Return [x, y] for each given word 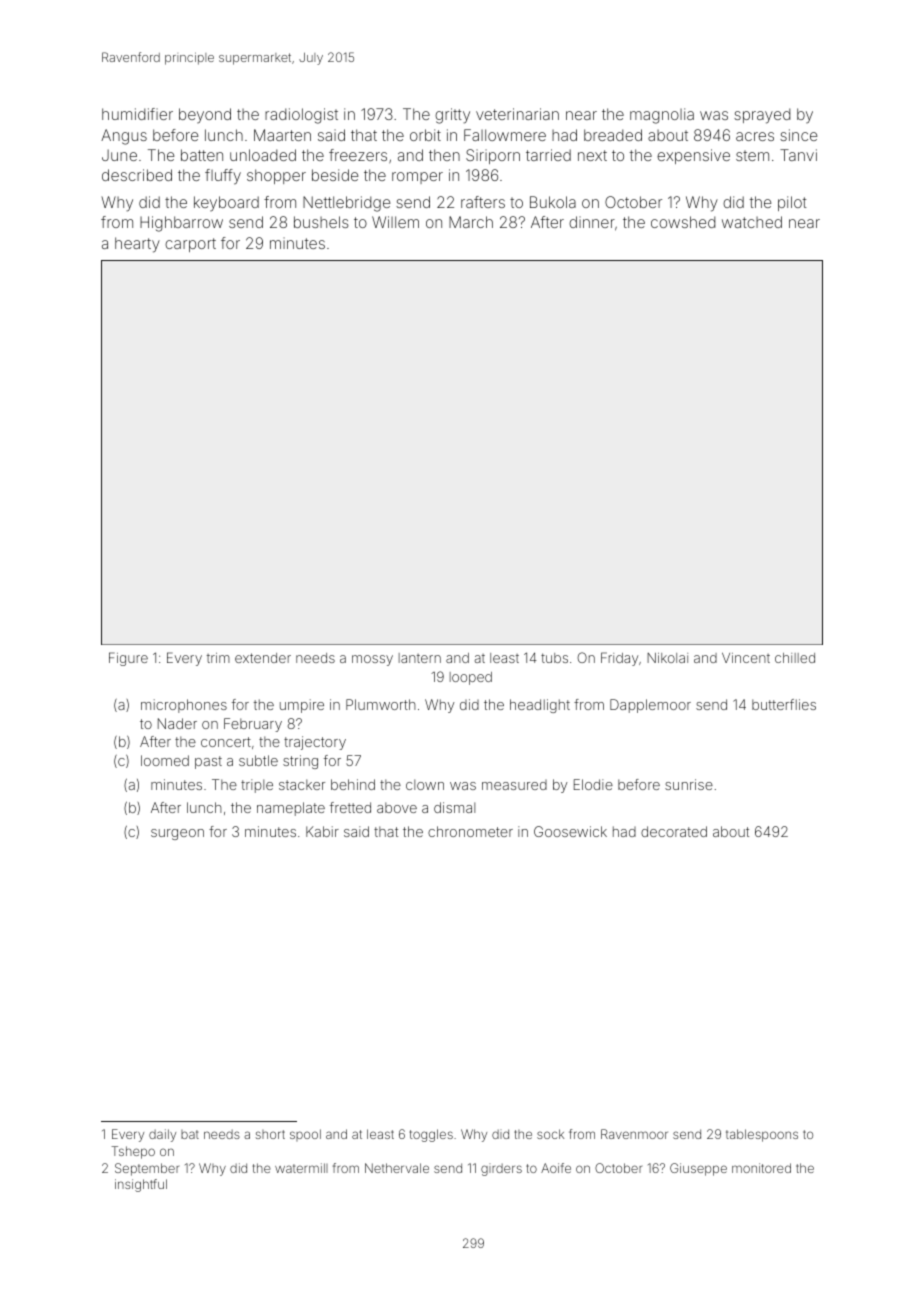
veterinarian [517, 114]
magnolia [662, 116]
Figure [128, 659]
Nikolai [667, 658]
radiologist [301, 116]
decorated [674, 831]
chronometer [470, 831]
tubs [554, 658]
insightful [141, 1185]
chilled [795, 658]
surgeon [177, 834]
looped [471, 678]
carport [190, 245]
